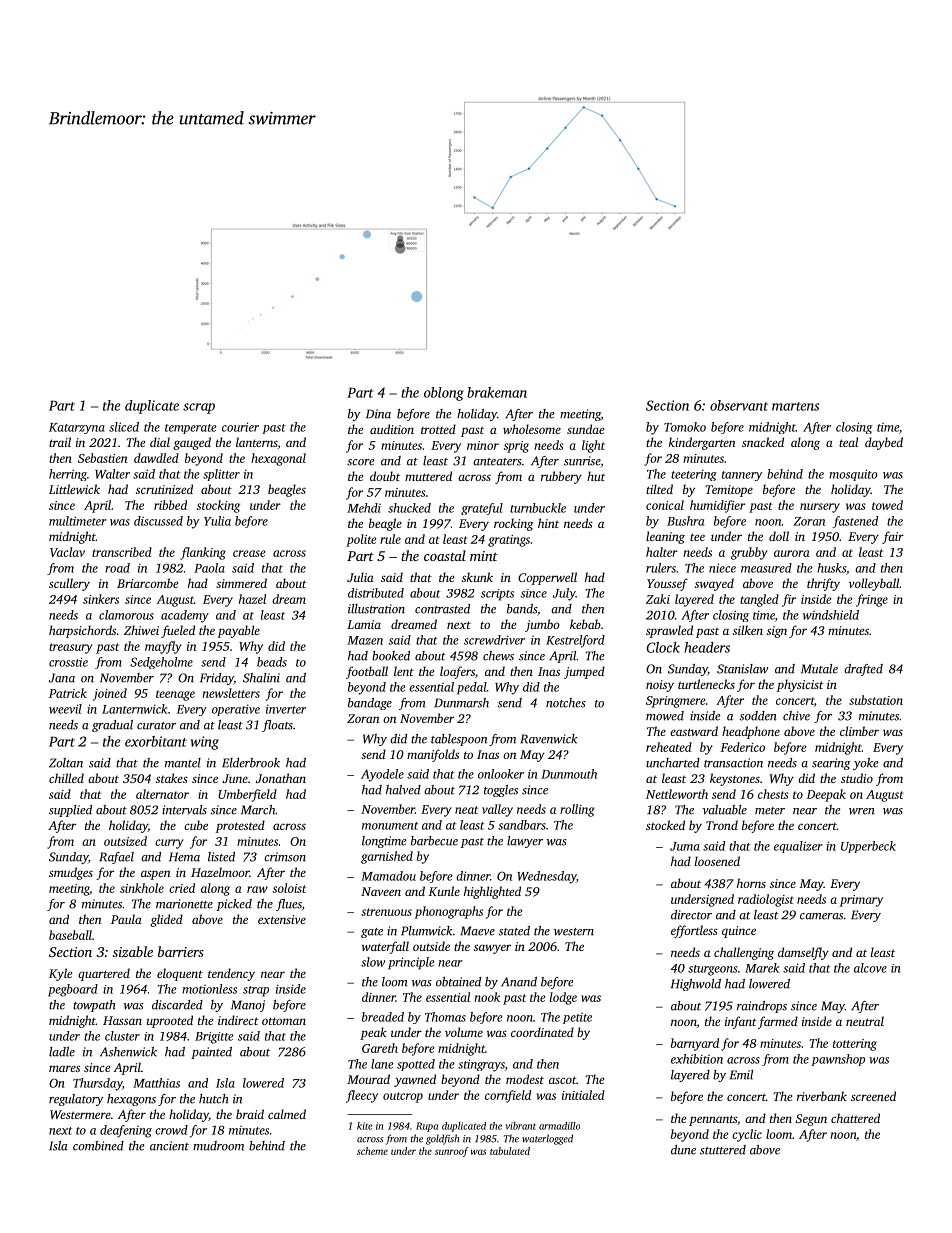  I want to click on climber, so click(859, 731).
